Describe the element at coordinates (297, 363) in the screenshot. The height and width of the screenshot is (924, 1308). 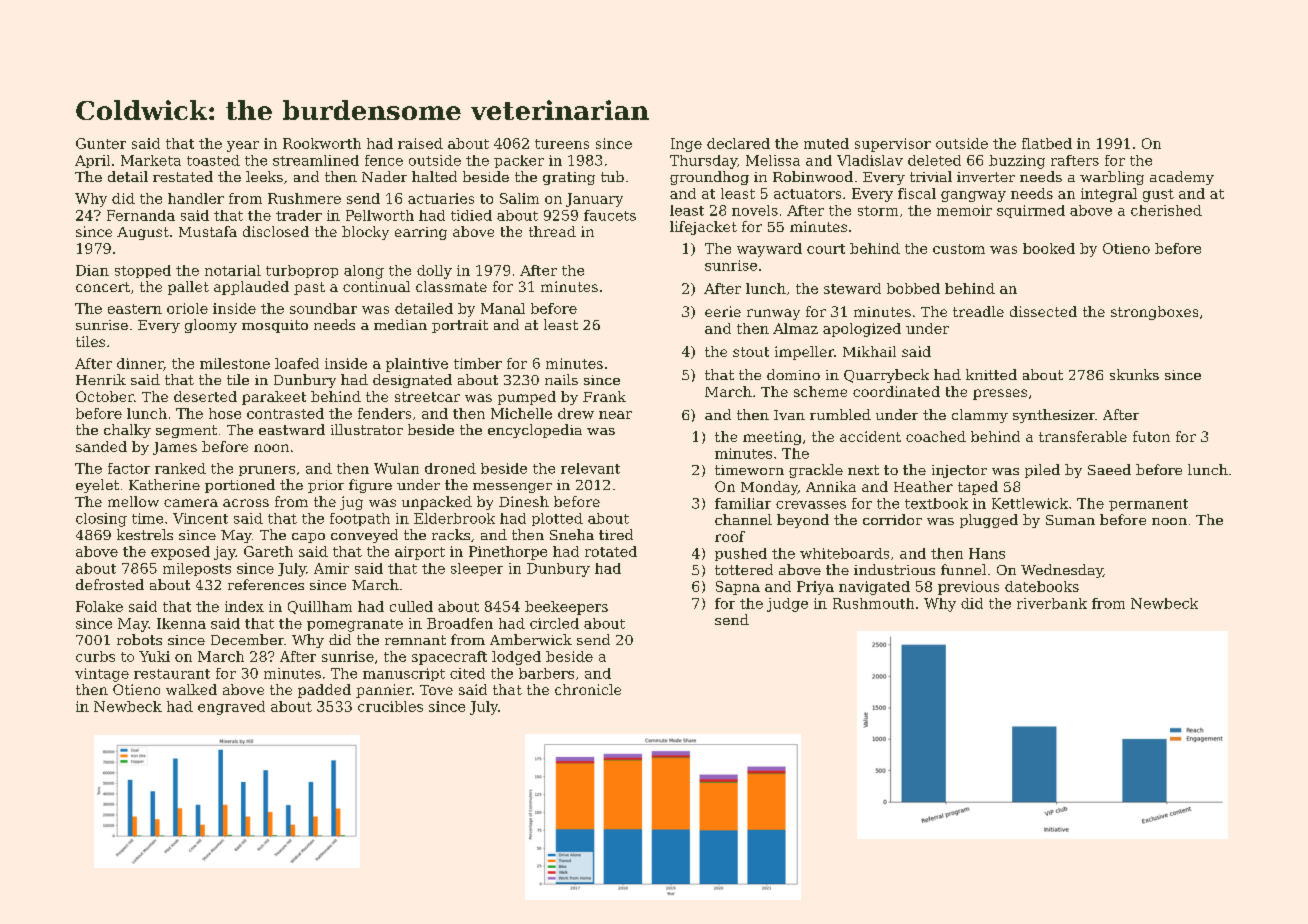
I see `loafed` at that location.
